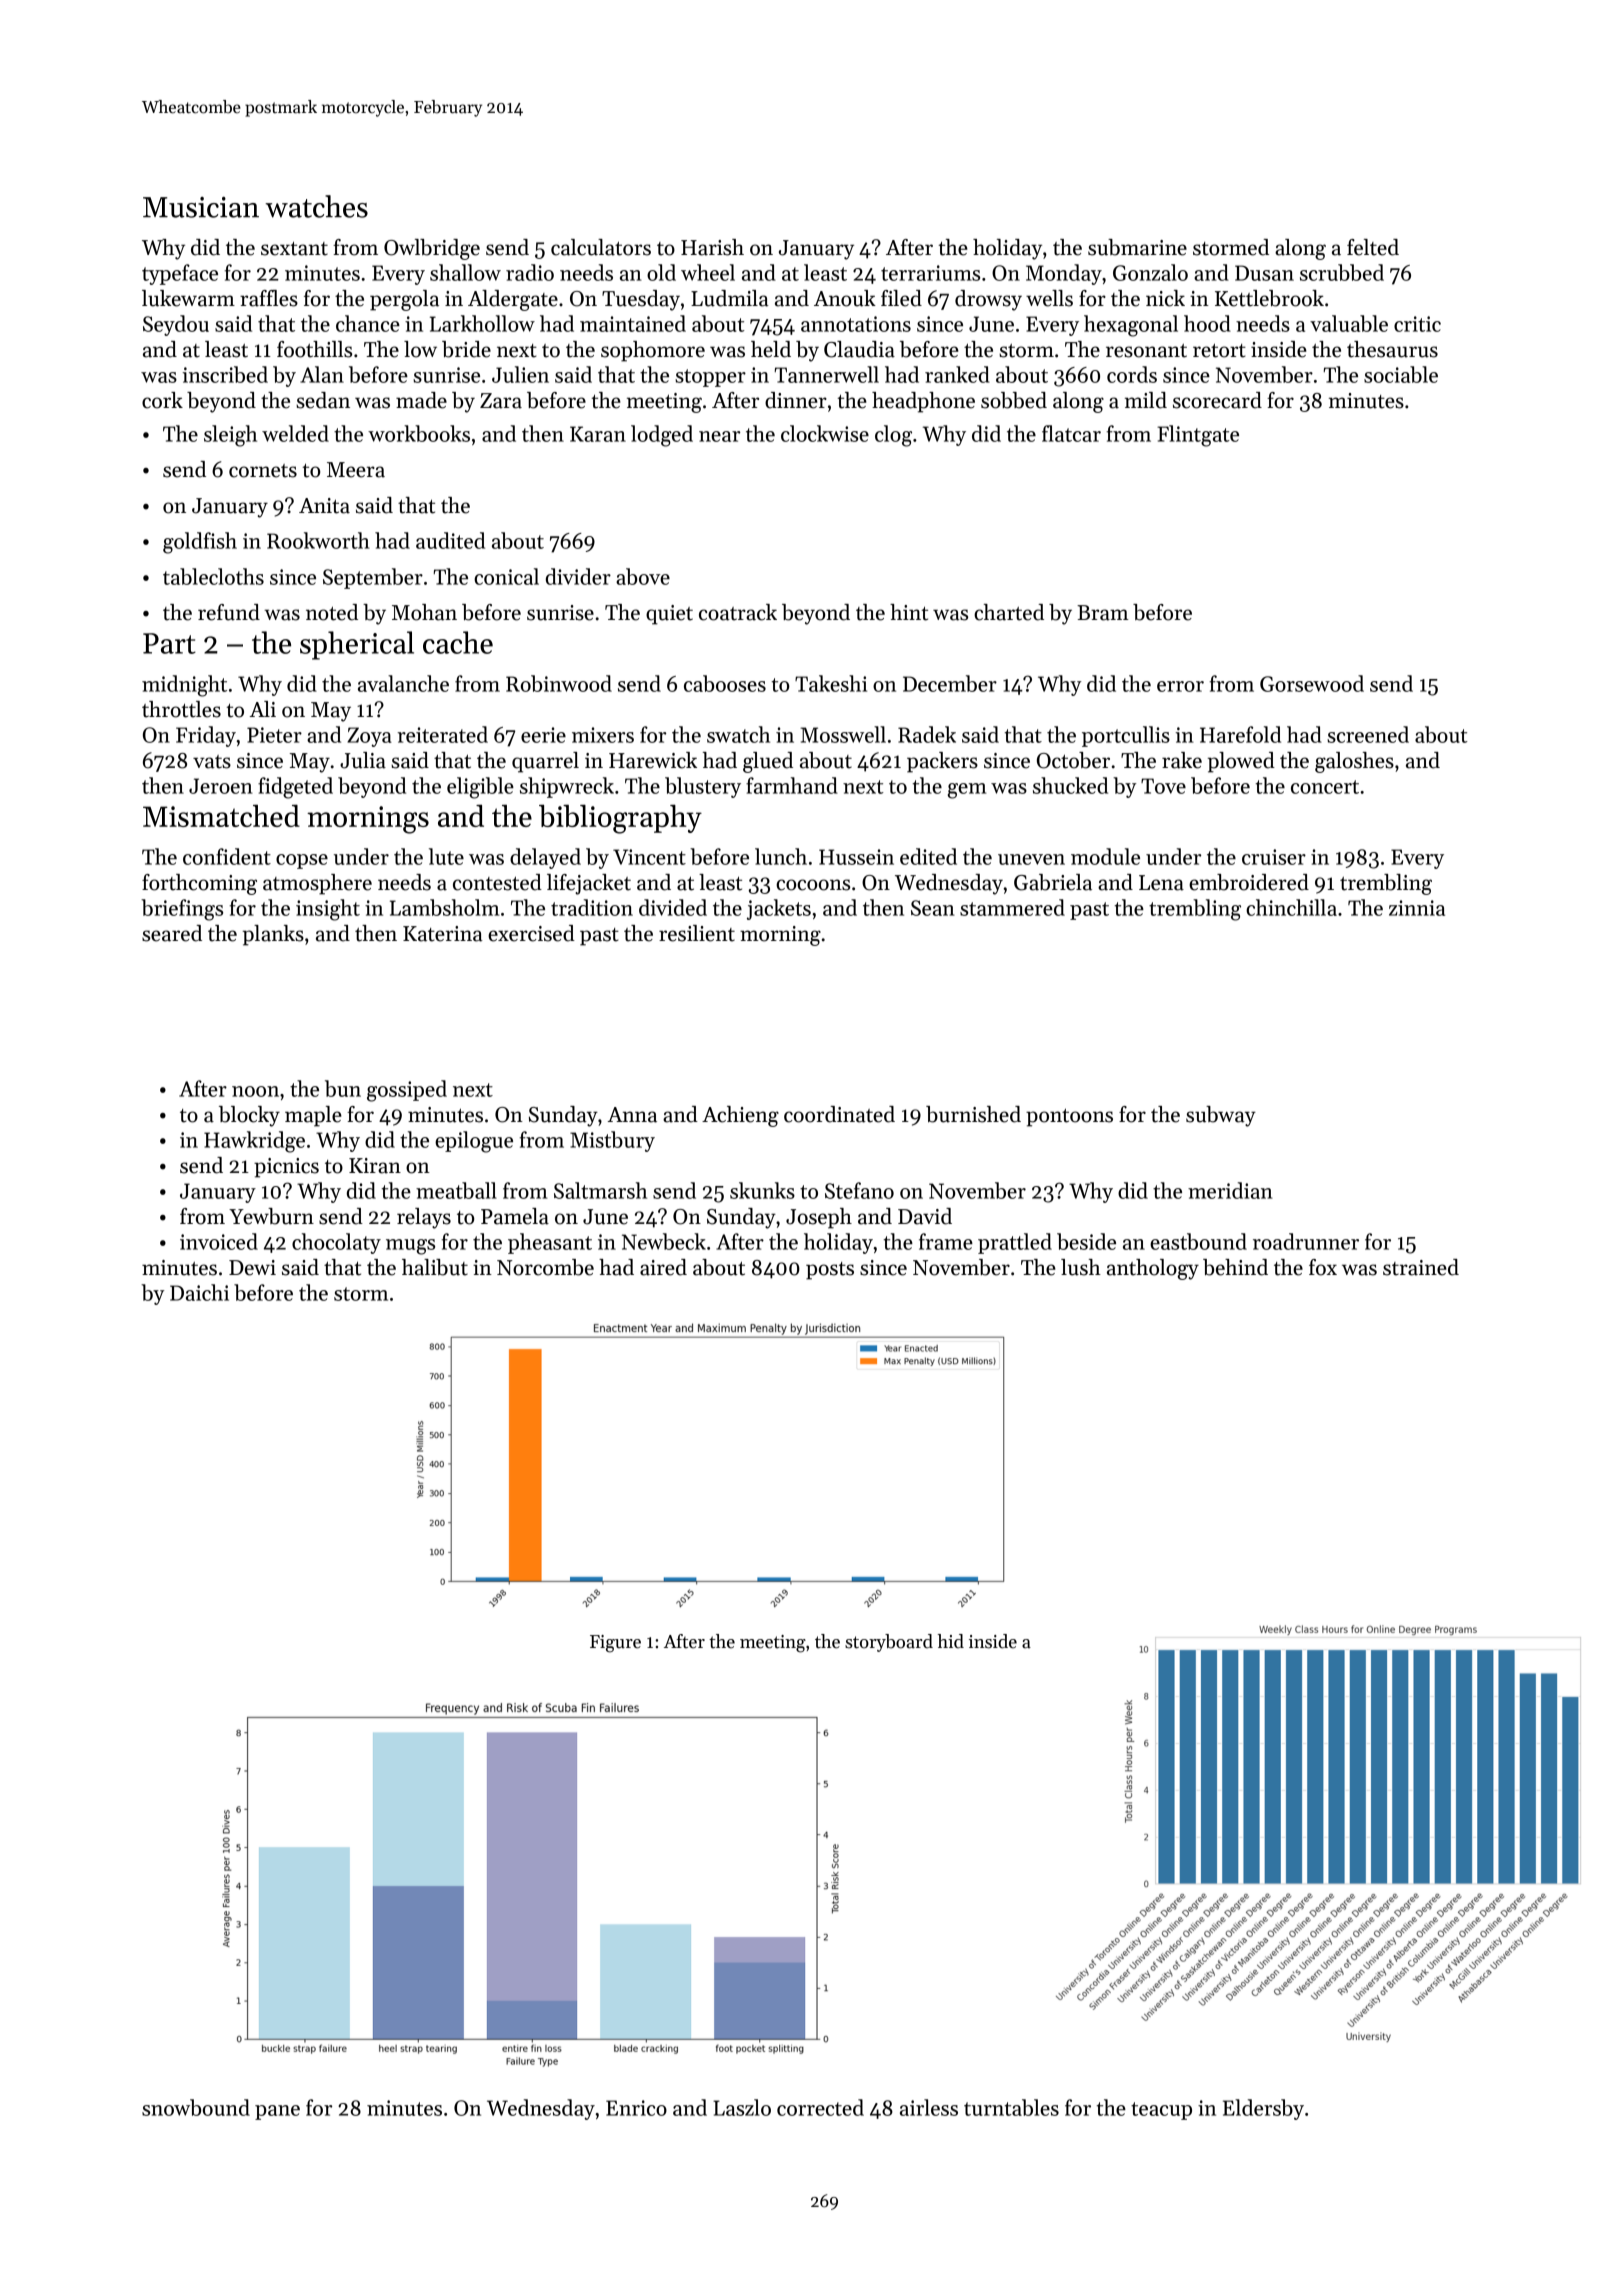 This document has width=1620, height=2292. Describe the element at coordinates (419, 433) in the document. I see `workbooks` at that location.
